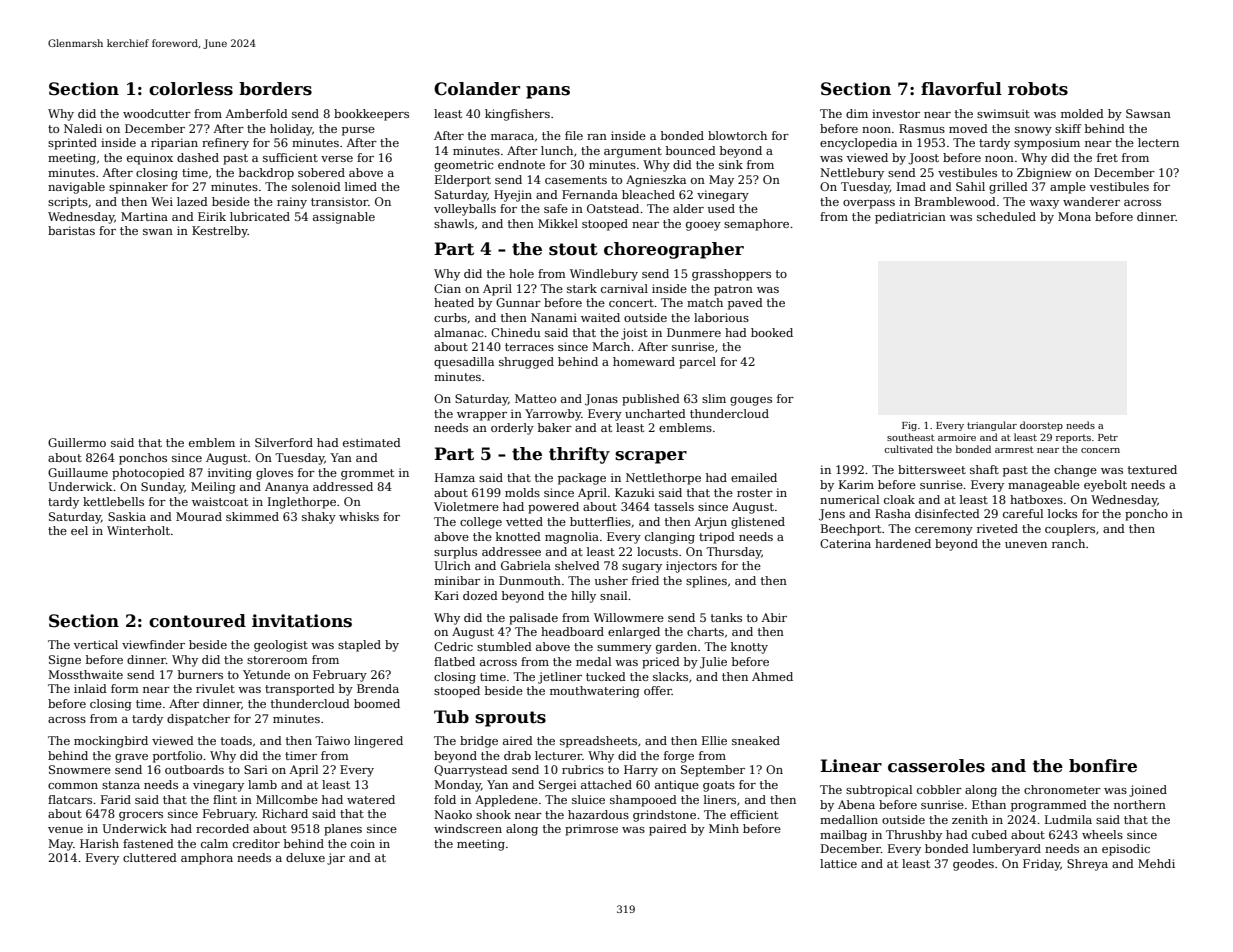 This document has height=952, width=1233. Describe the element at coordinates (455, 477) in the document. I see `Hamza` at that location.
